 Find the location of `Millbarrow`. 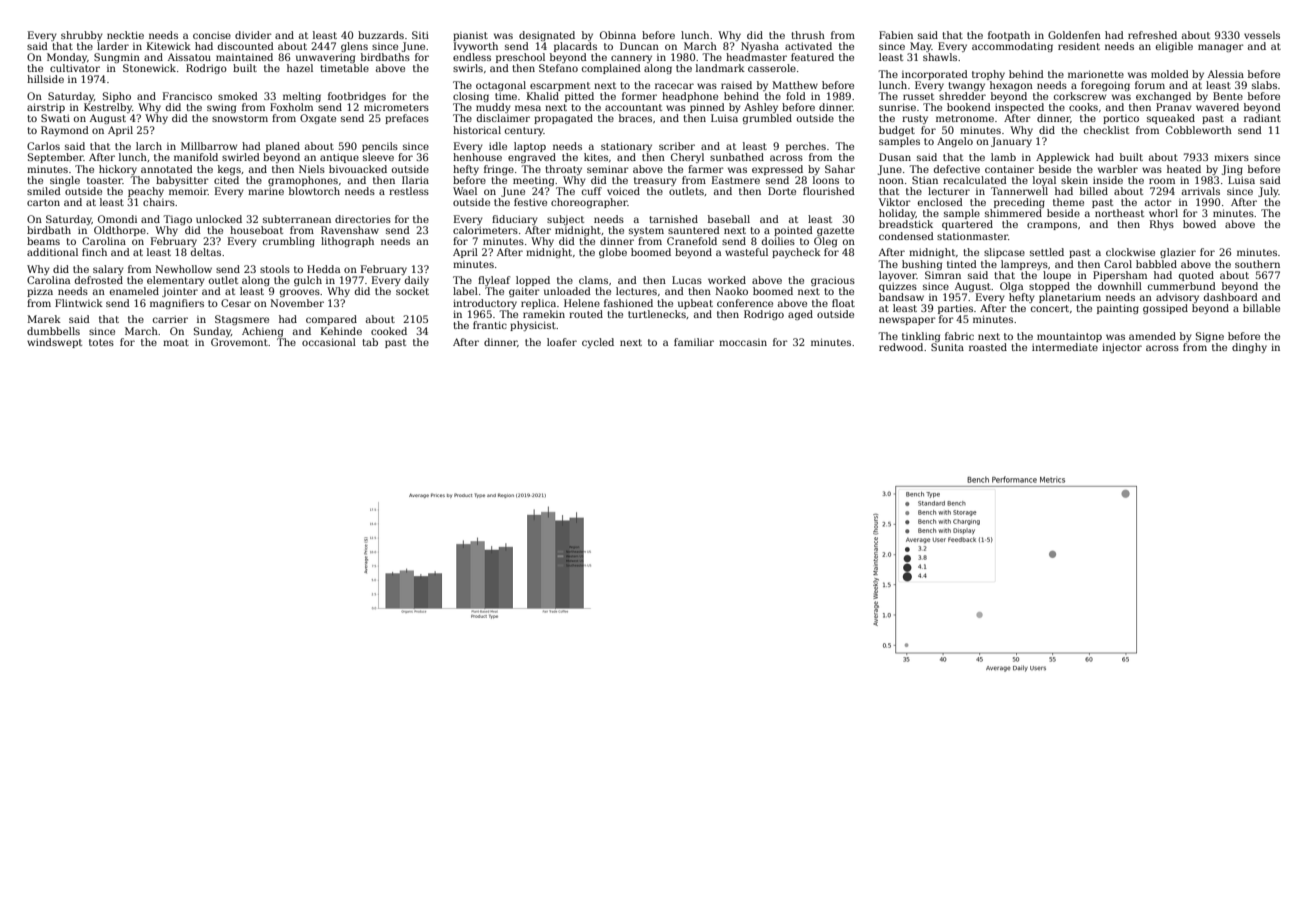

Millbarrow is located at coordinates (209, 146).
